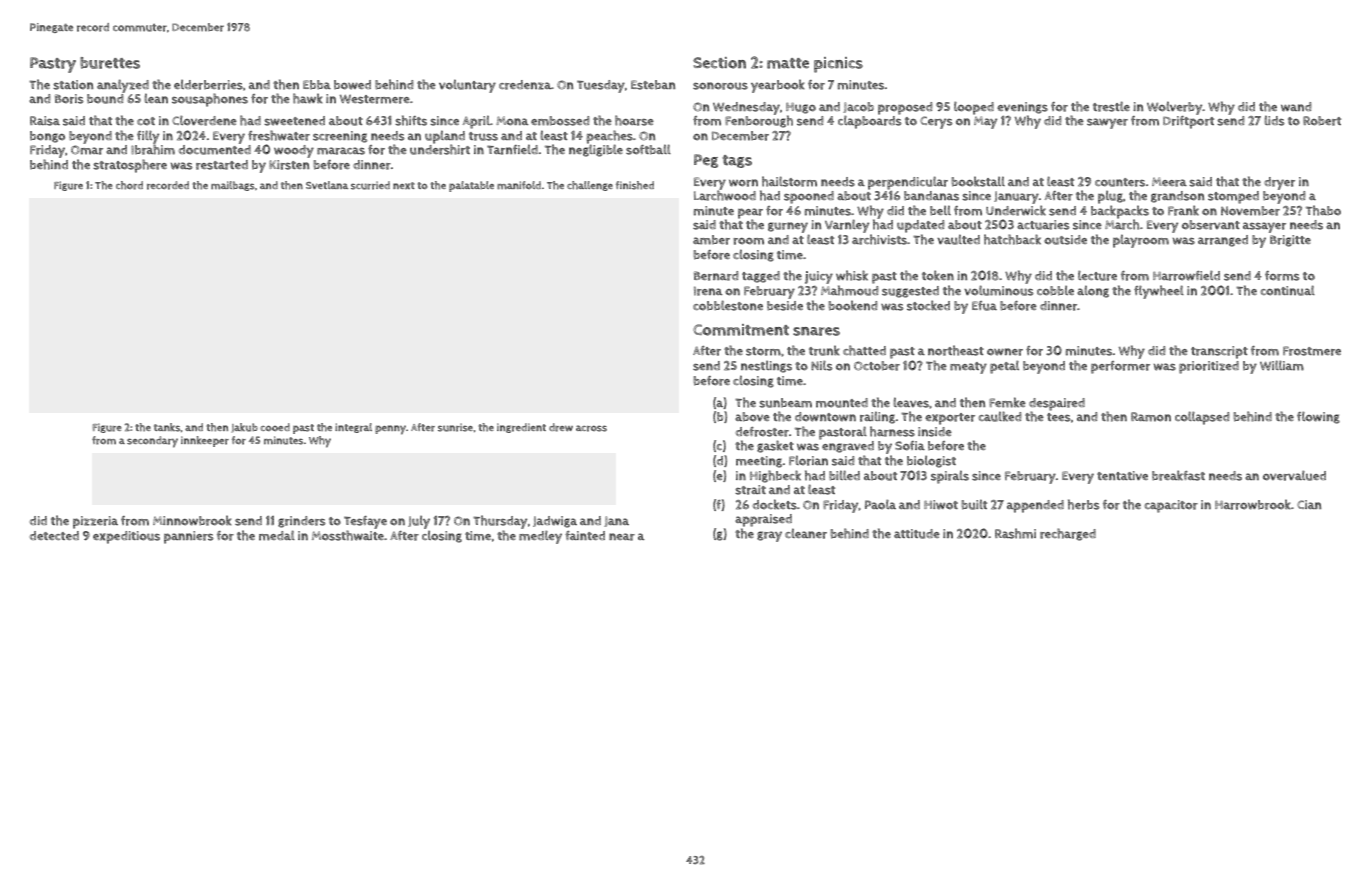 Image resolution: width=1372 pixels, height=887 pixels. Describe the element at coordinates (519, 185) in the document. I see `manifold` at that location.
